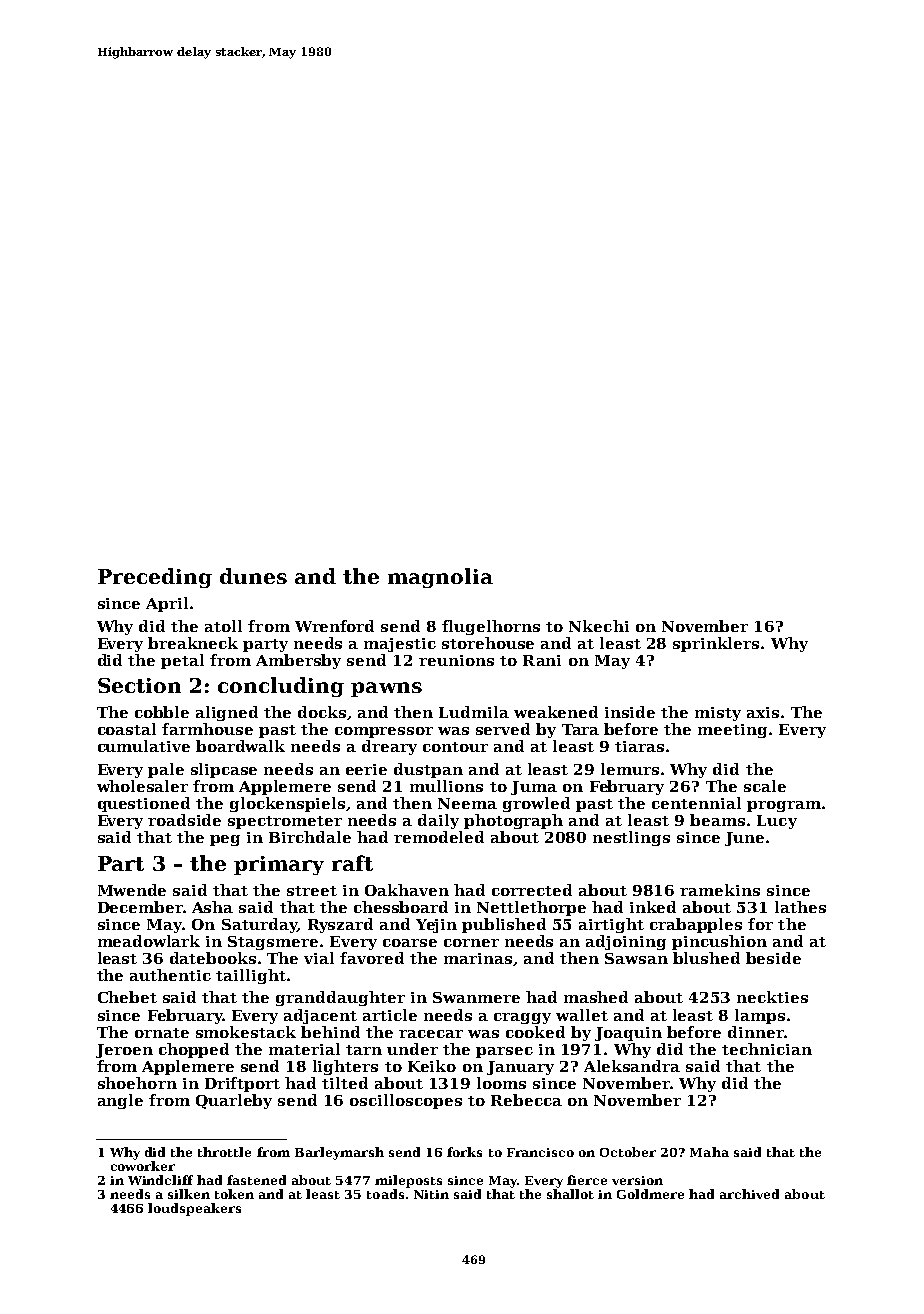 This screenshot has width=924, height=1314. I want to click on inked, so click(653, 907).
